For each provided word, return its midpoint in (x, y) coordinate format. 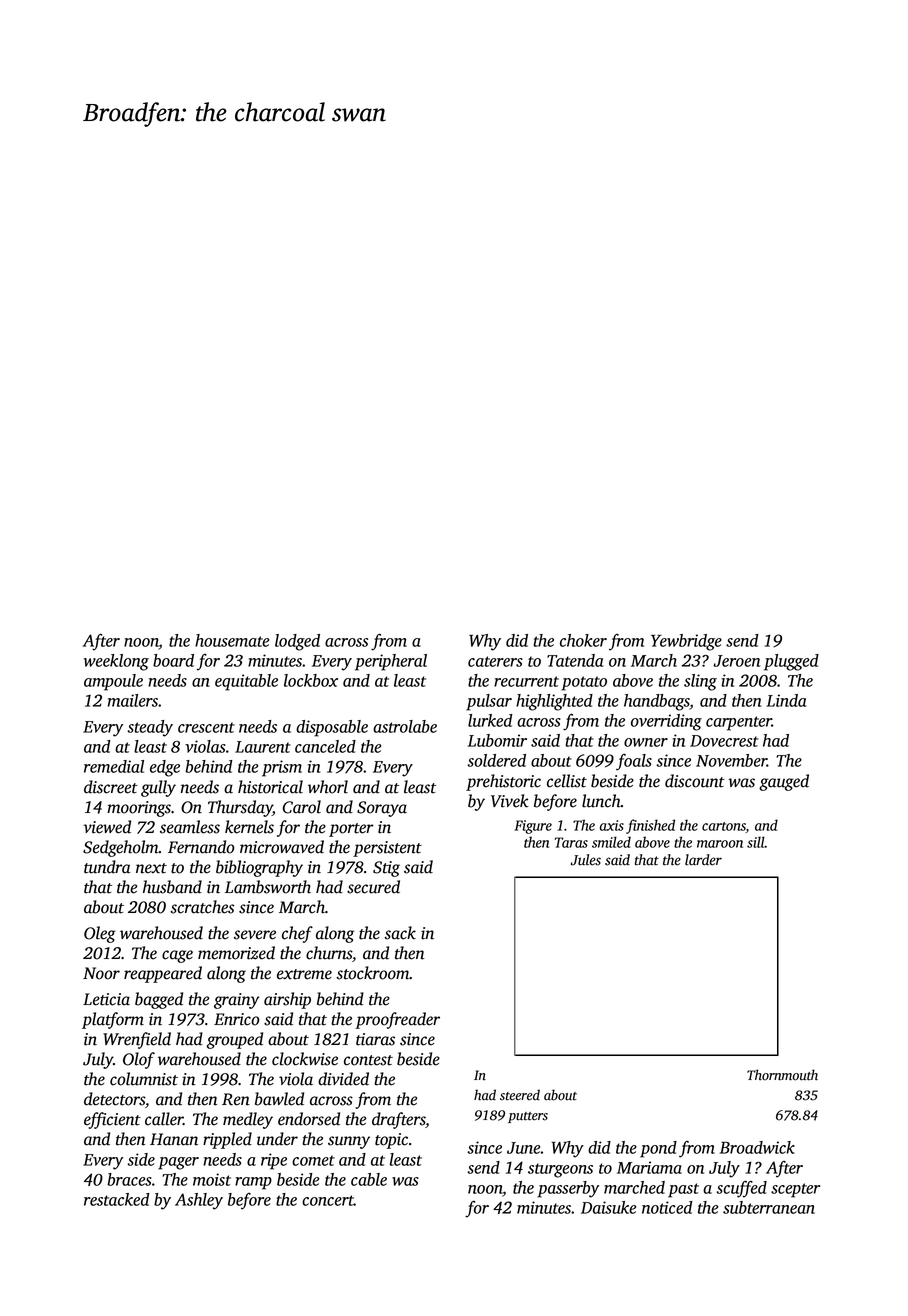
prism (282, 768)
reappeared (163, 974)
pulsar (489, 702)
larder (703, 860)
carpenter (739, 723)
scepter (795, 1190)
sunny (349, 1142)
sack (400, 933)
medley (248, 1120)
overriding (666, 722)
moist (212, 1179)
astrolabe (405, 726)
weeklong (116, 662)
